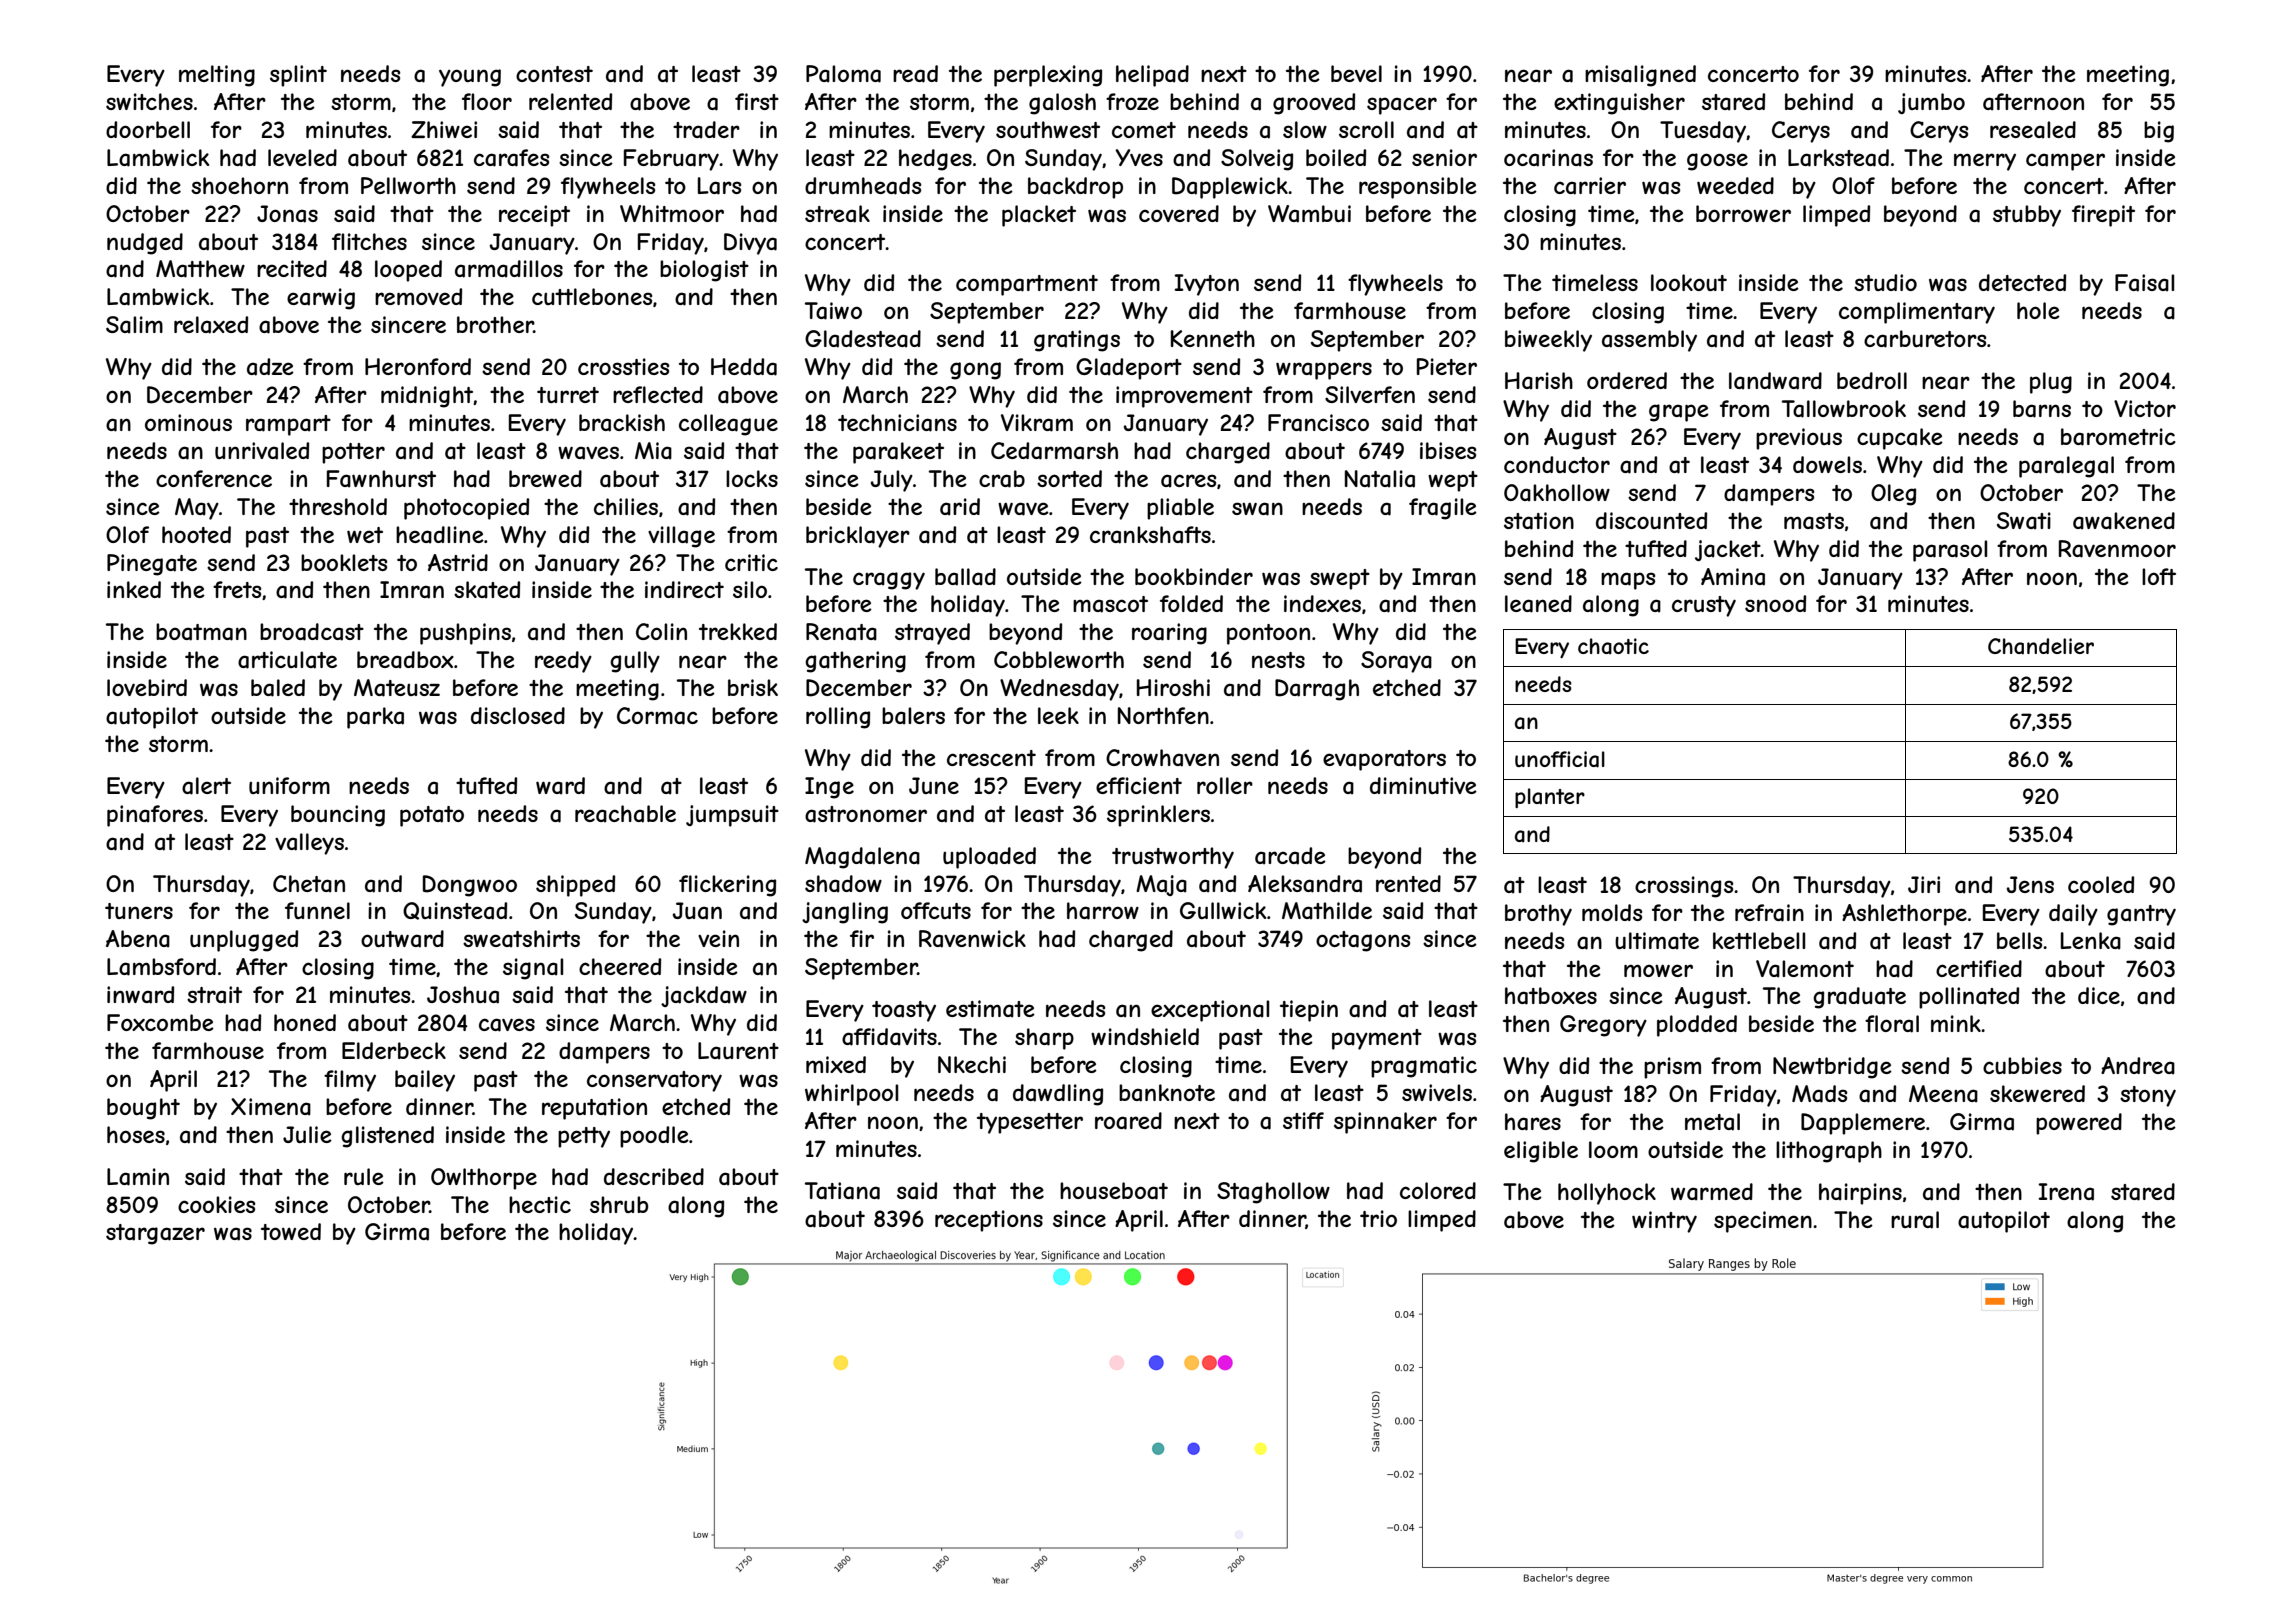  What do you see at coordinates (511, 158) in the image?
I see `carafes` at bounding box center [511, 158].
